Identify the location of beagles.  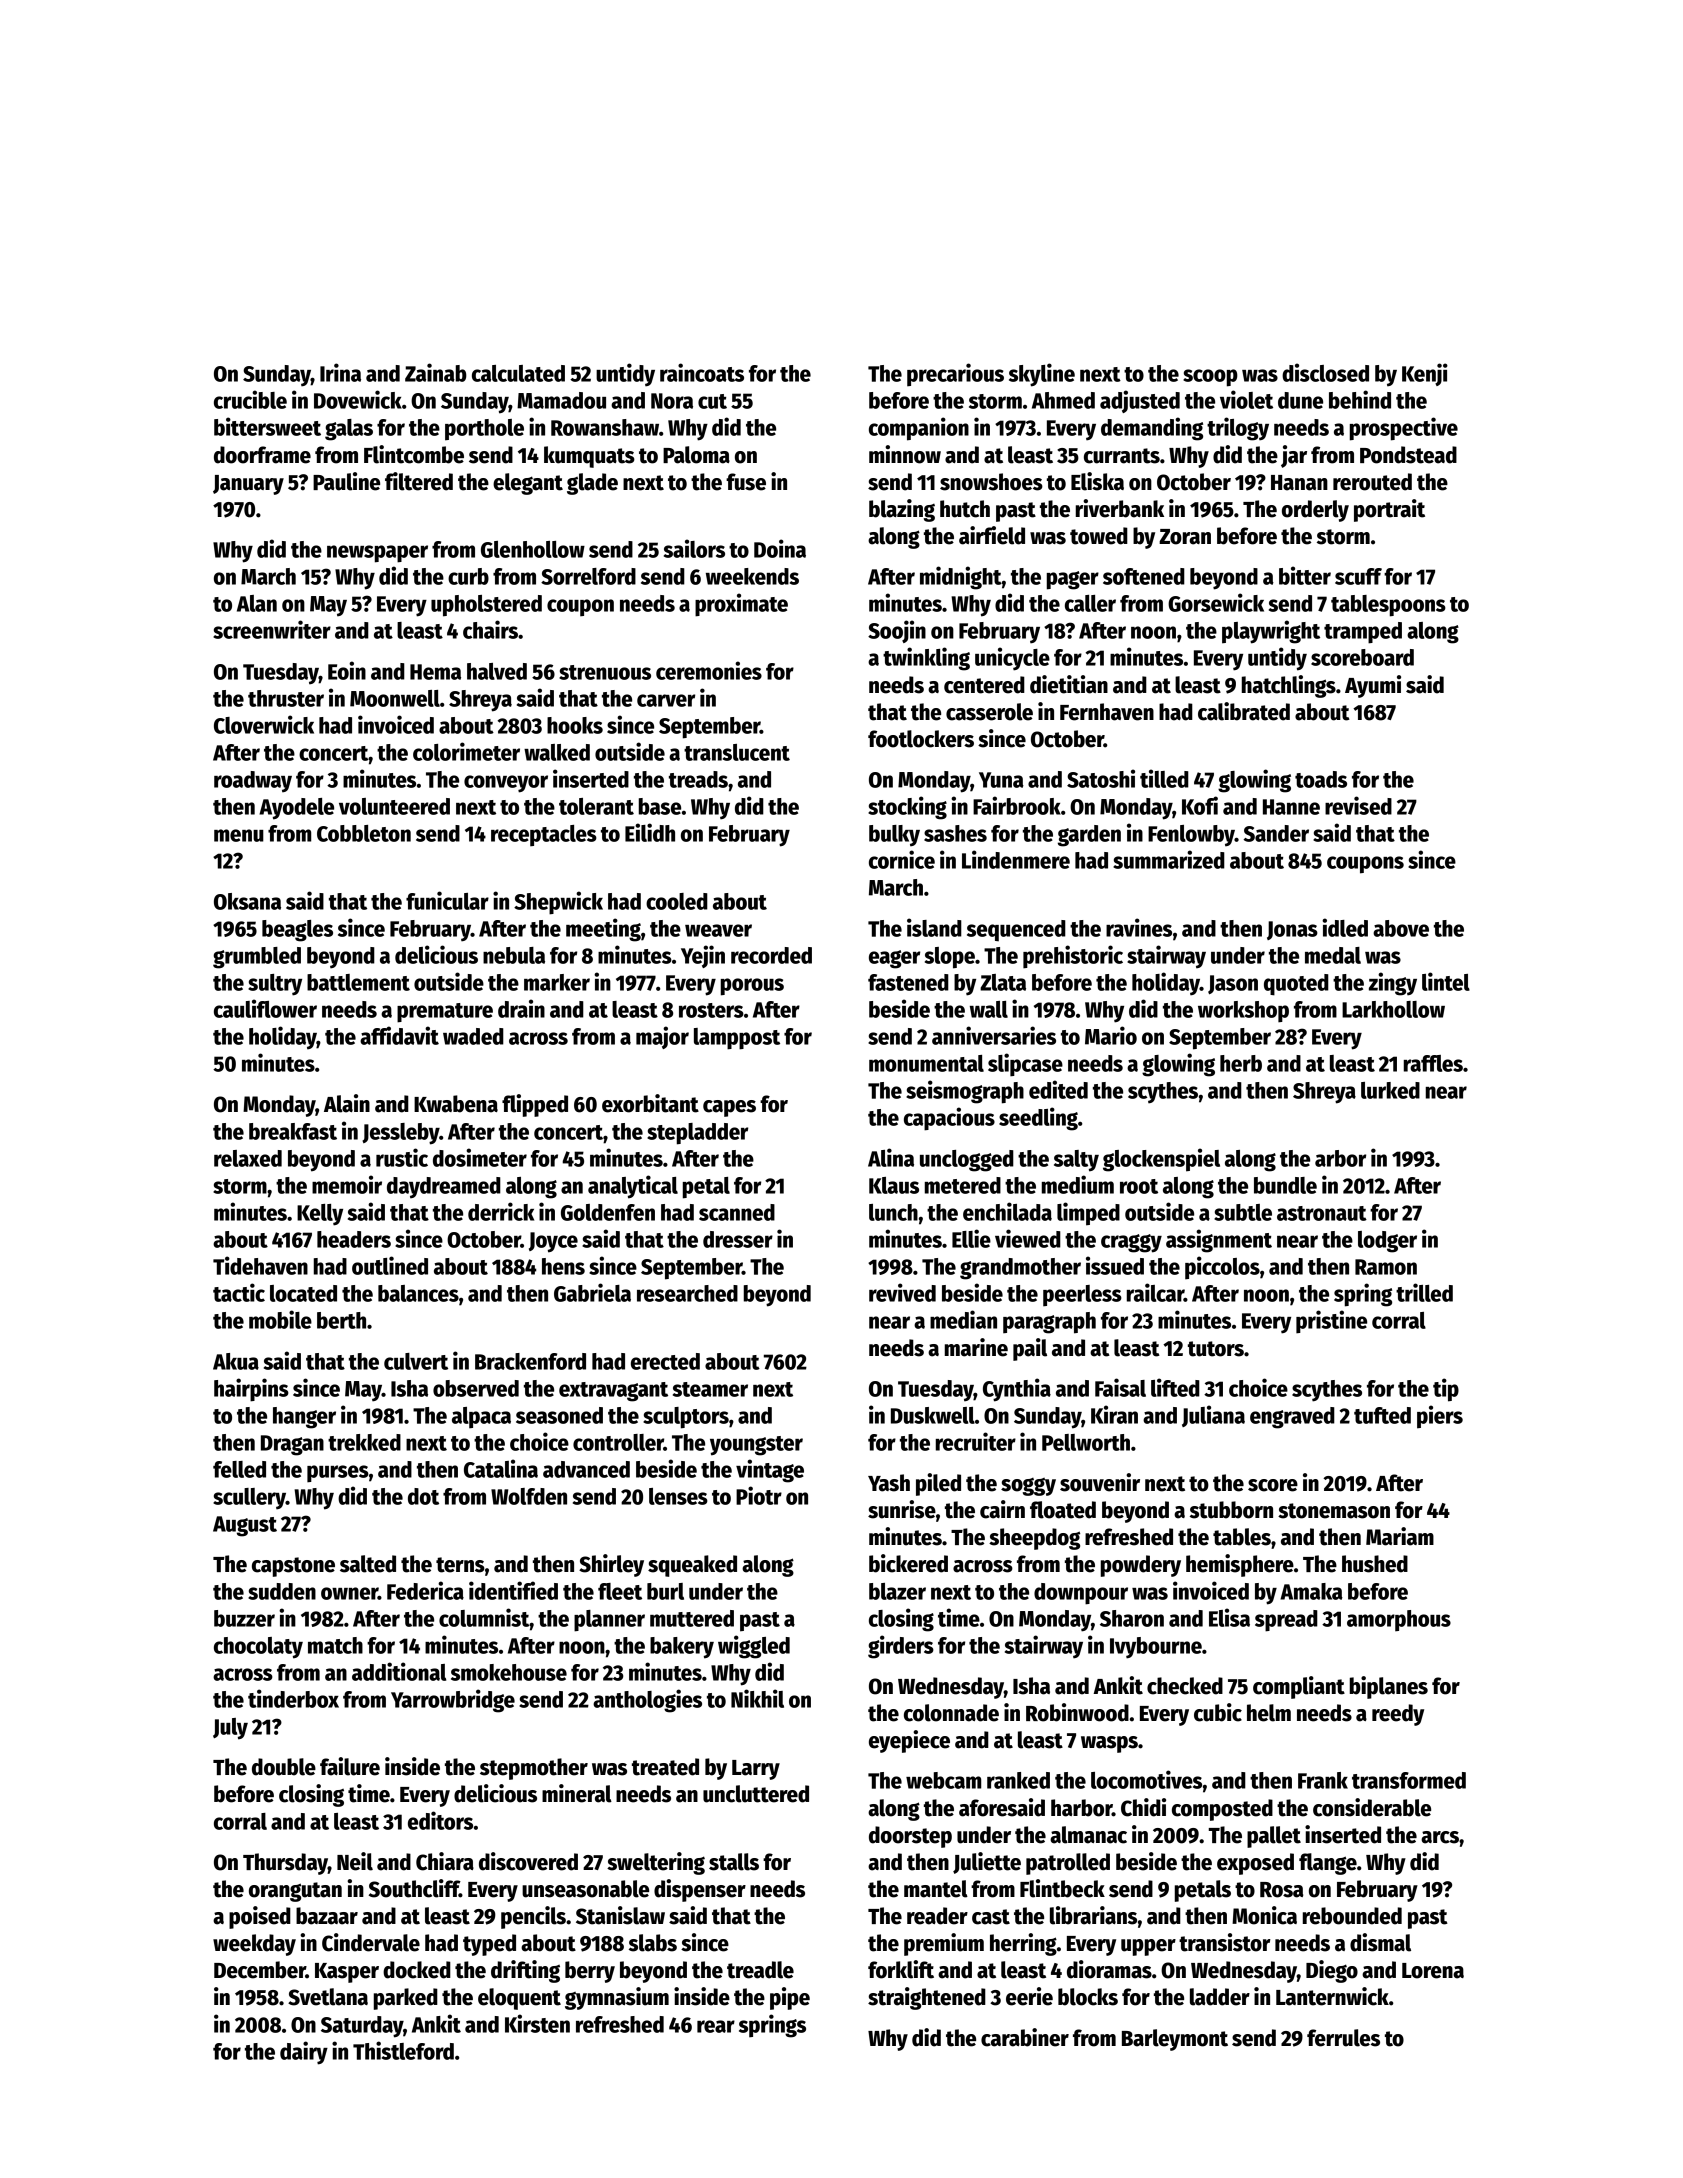
(297, 931).
